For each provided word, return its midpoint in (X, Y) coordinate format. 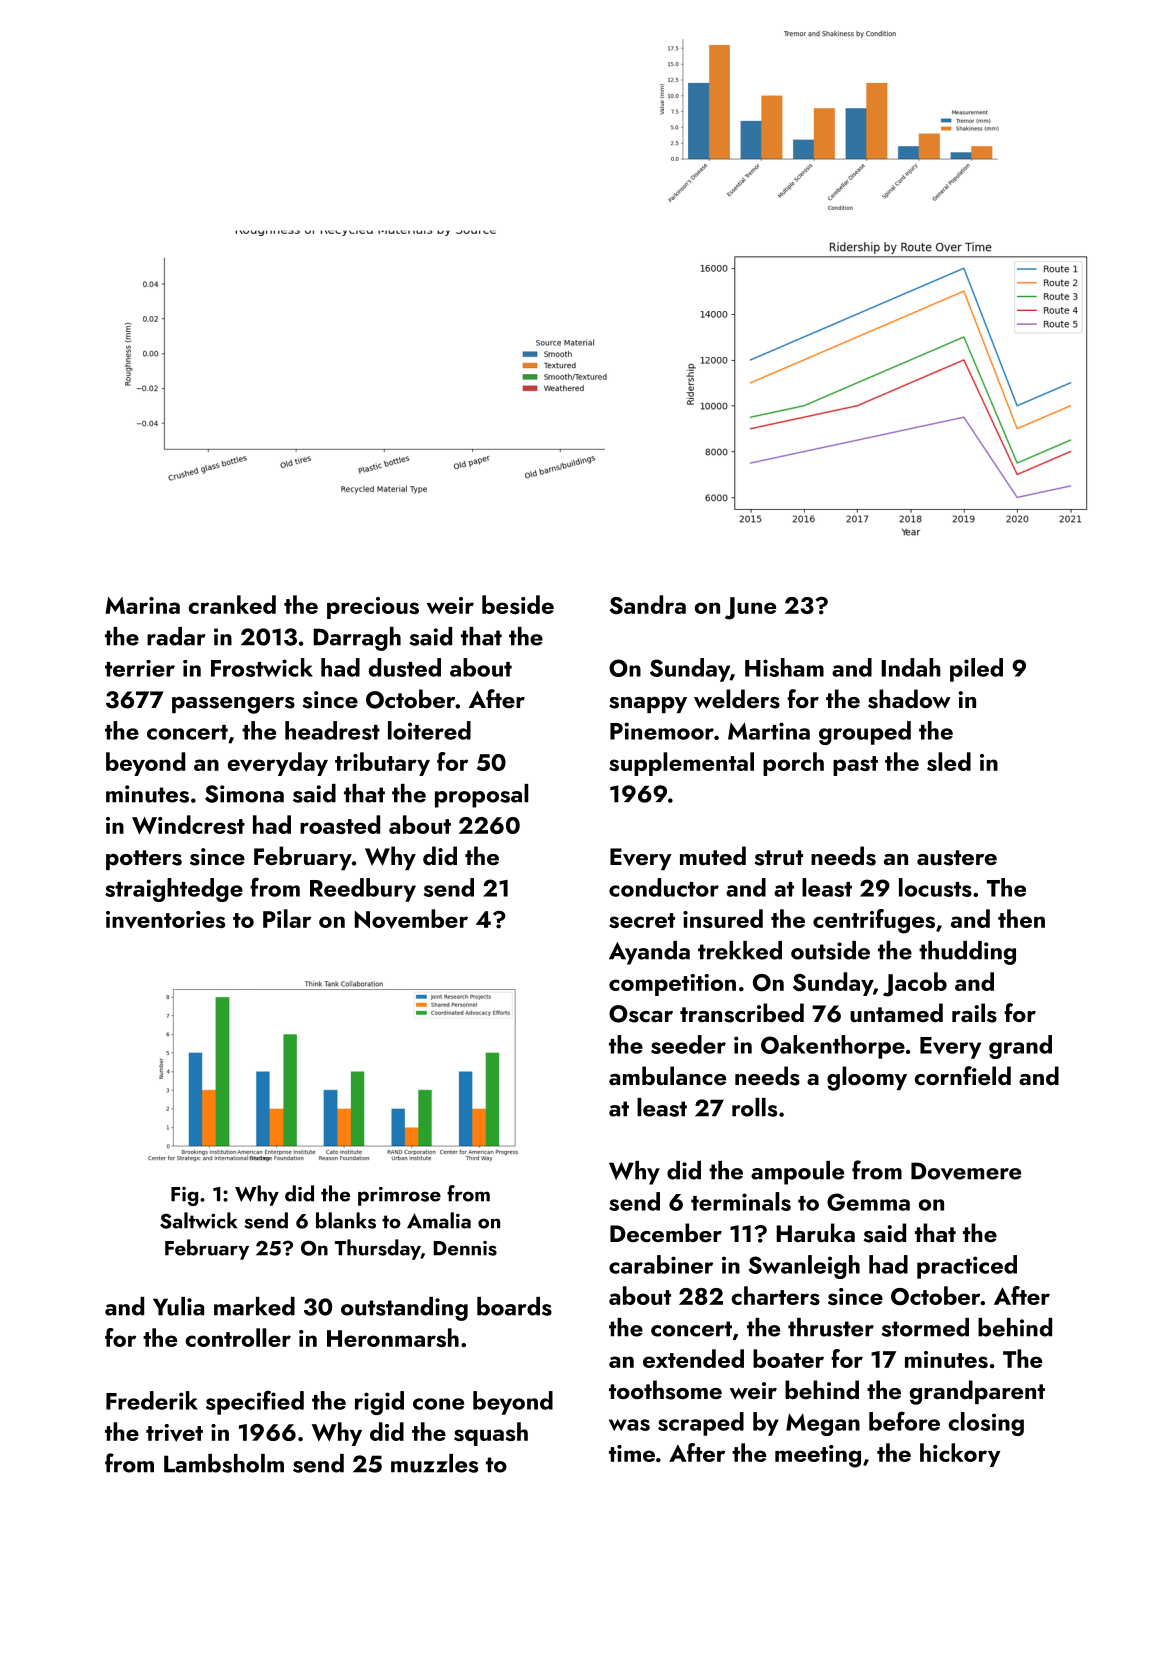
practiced (967, 1267)
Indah (911, 667)
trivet (174, 1433)
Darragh (357, 639)
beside (518, 604)
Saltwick (198, 1220)
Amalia (439, 1220)
